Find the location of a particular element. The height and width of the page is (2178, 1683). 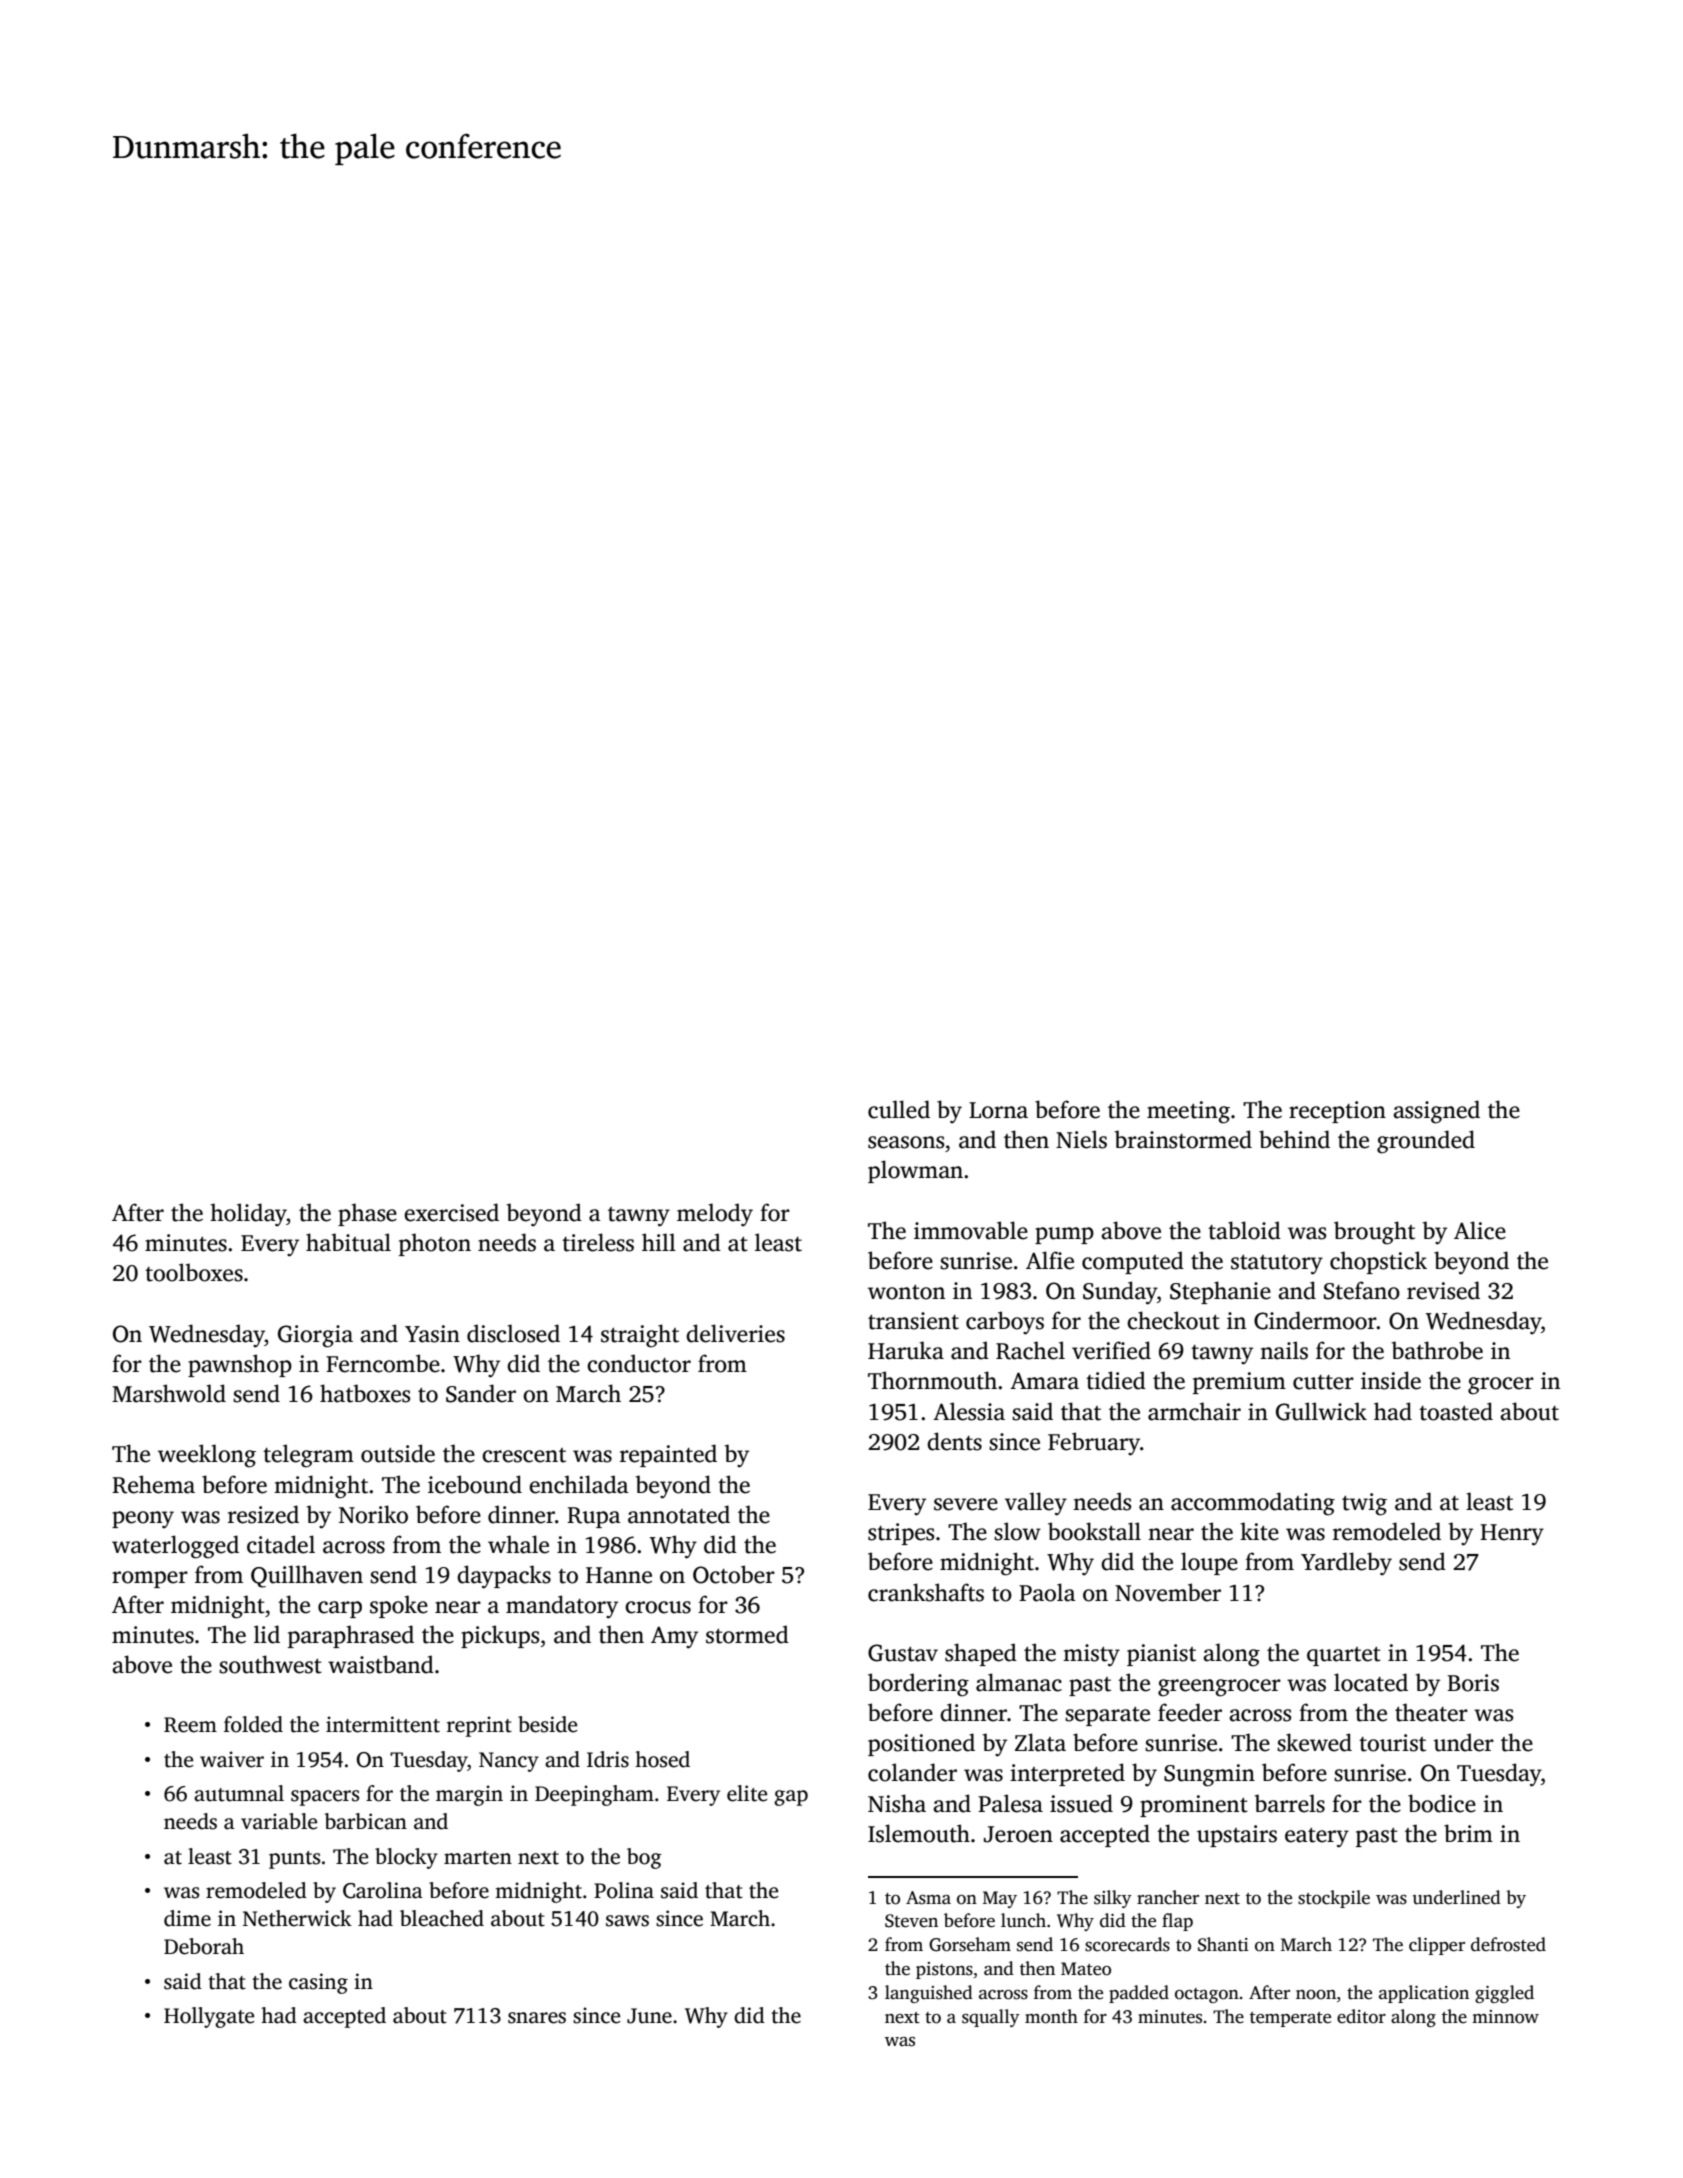

Amara is located at coordinates (1044, 1381).
